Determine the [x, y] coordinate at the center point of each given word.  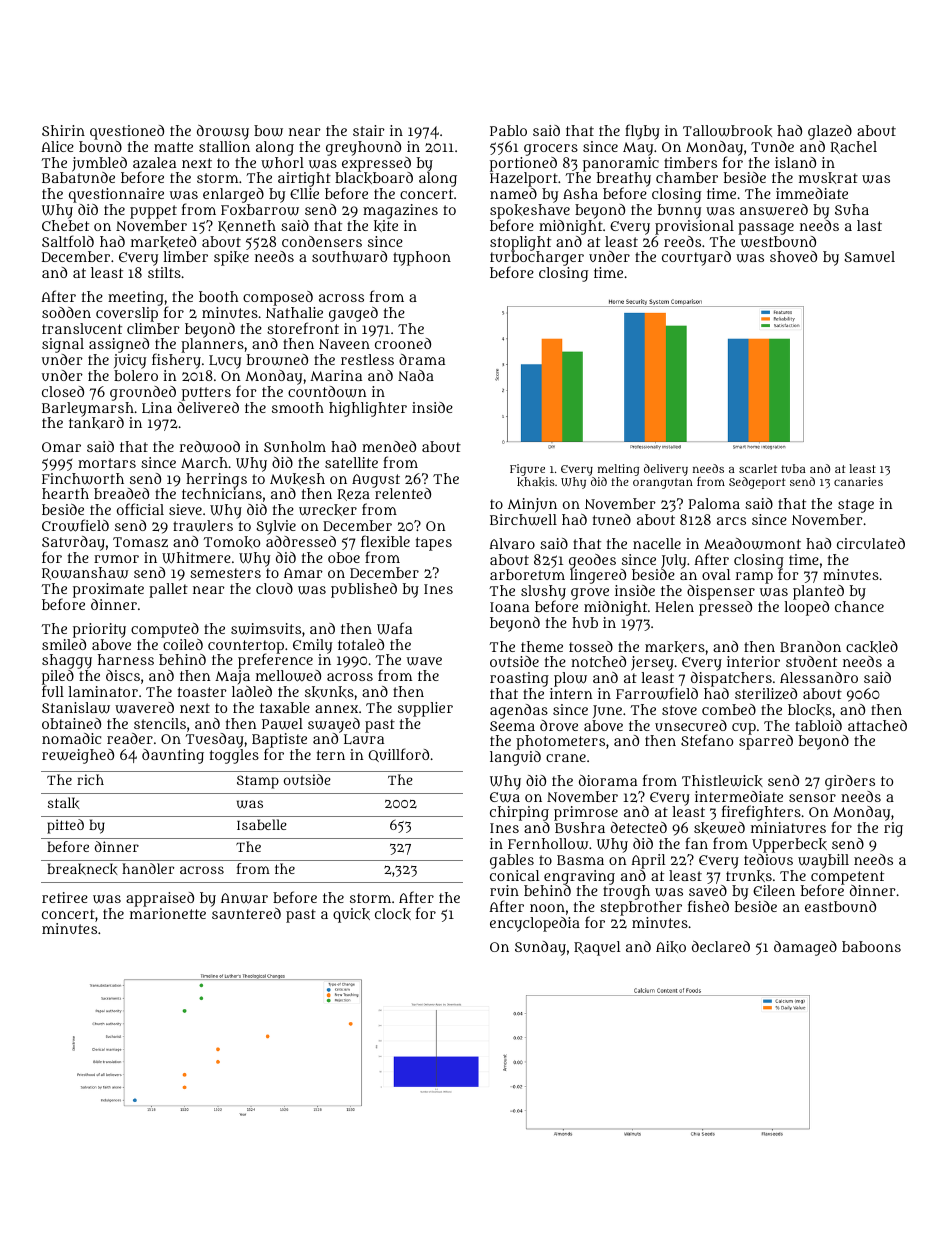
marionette [168, 913]
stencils [160, 723]
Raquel [597, 948]
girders [850, 782]
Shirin [63, 130]
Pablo [508, 130]
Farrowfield [657, 693]
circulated [871, 543]
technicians [222, 493]
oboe [344, 557]
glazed [830, 132]
